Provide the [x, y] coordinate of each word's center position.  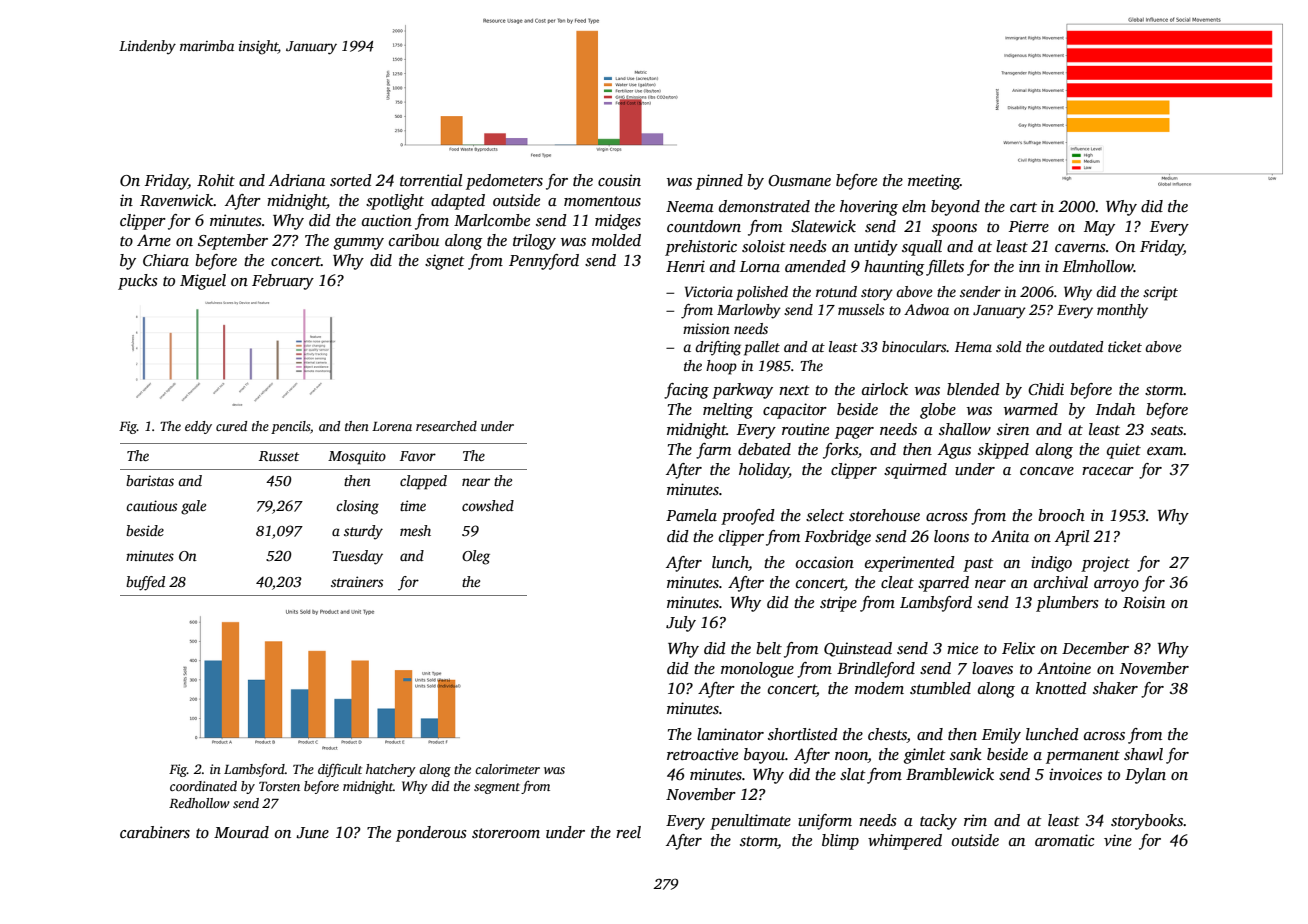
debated [764, 449]
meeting [934, 182]
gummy [359, 244]
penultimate [750, 822]
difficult [340, 770]
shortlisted [803, 734]
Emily [1001, 736]
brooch [1061, 515]
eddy [198, 427]
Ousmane [799, 181]
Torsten [279, 786]
